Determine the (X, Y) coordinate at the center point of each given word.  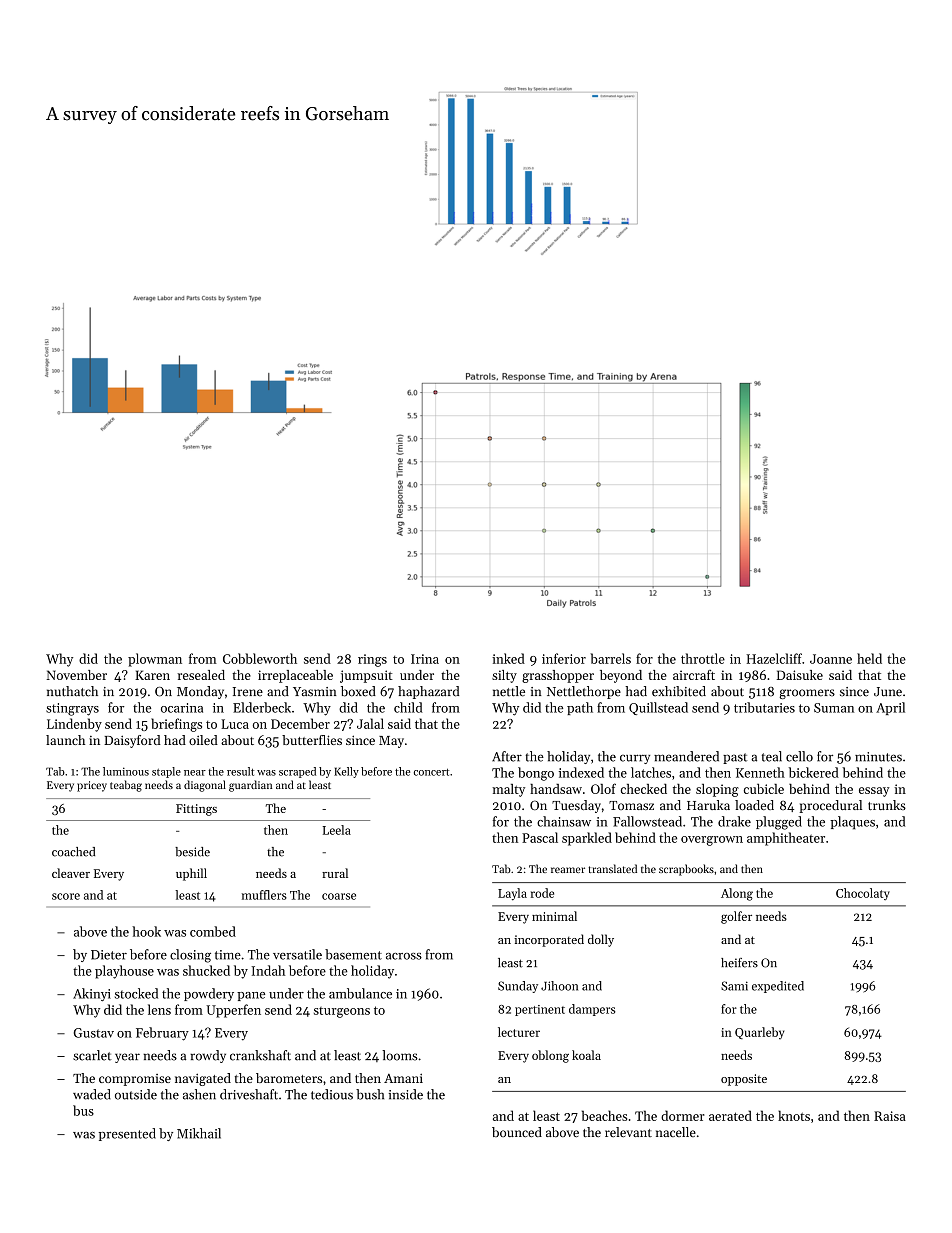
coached (73, 852)
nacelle (676, 1132)
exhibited (679, 691)
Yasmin (315, 692)
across (404, 956)
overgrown (712, 841)
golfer (736, 917)
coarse (339, 896)
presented (127, 1134)
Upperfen (233, 1011)
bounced (517, 1132)
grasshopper (558, 676)
